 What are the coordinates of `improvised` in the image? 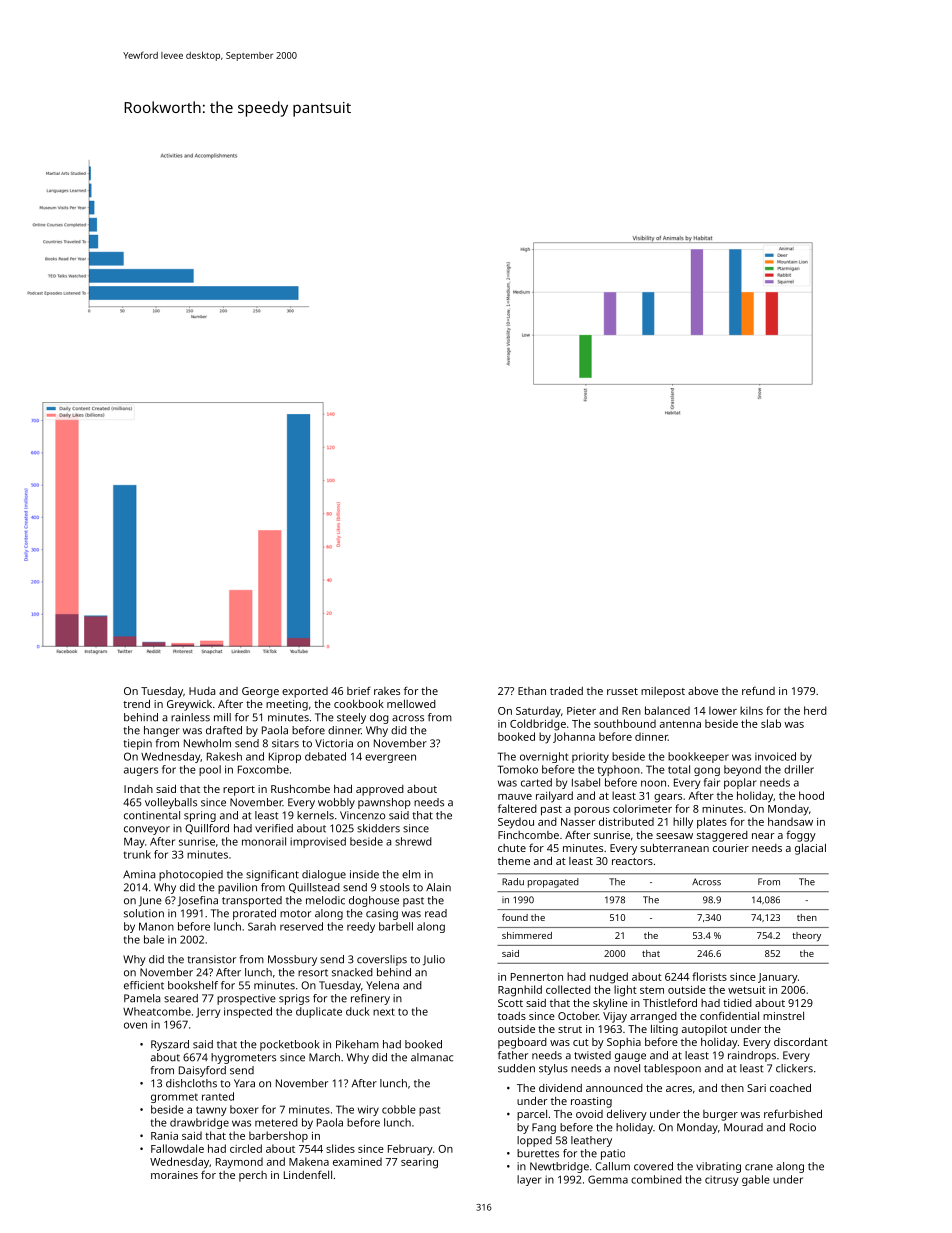 It's located at (318, 842).
